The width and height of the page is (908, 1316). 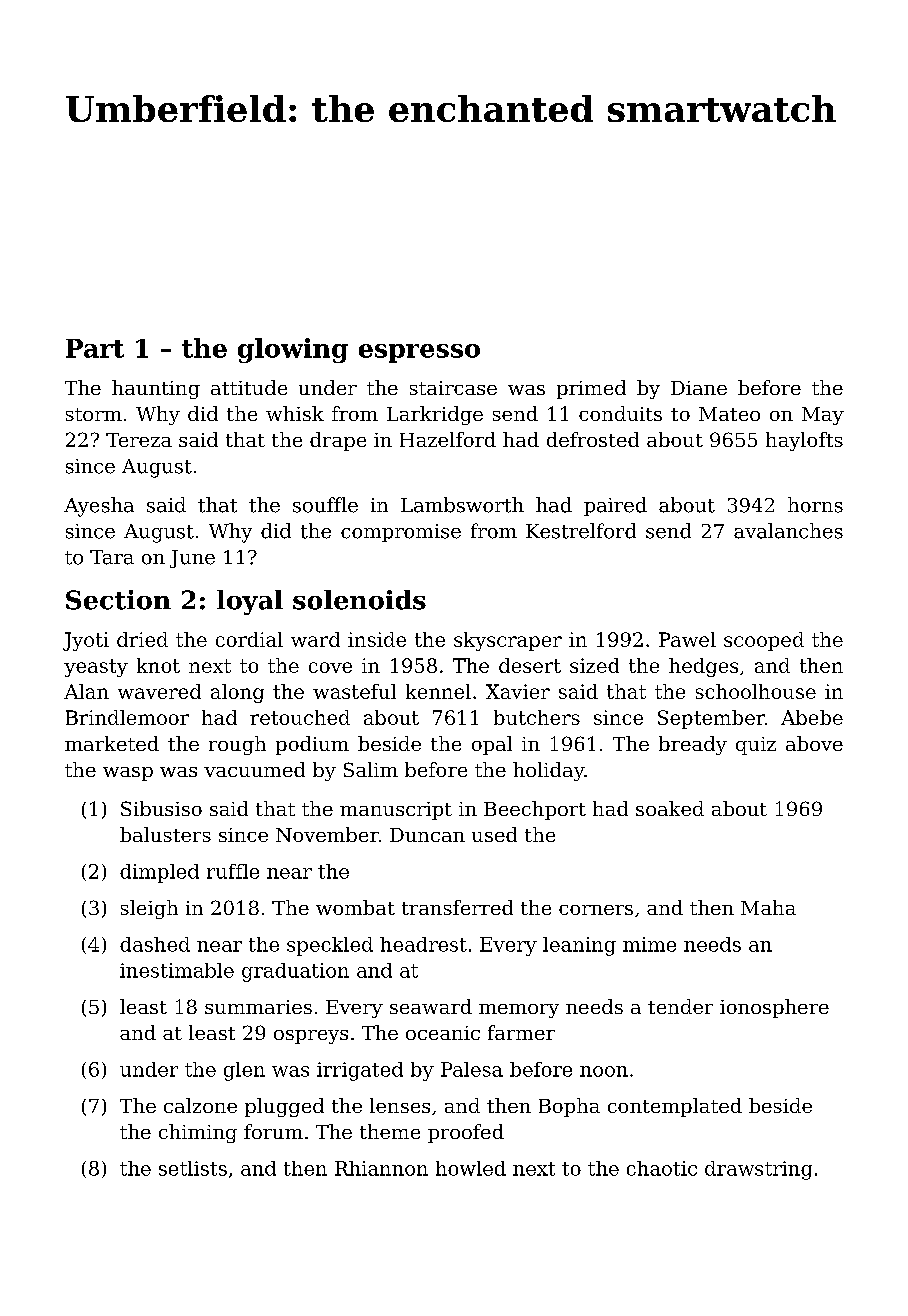 I want to click on ionosphere, so click(x=774, y=1008).
